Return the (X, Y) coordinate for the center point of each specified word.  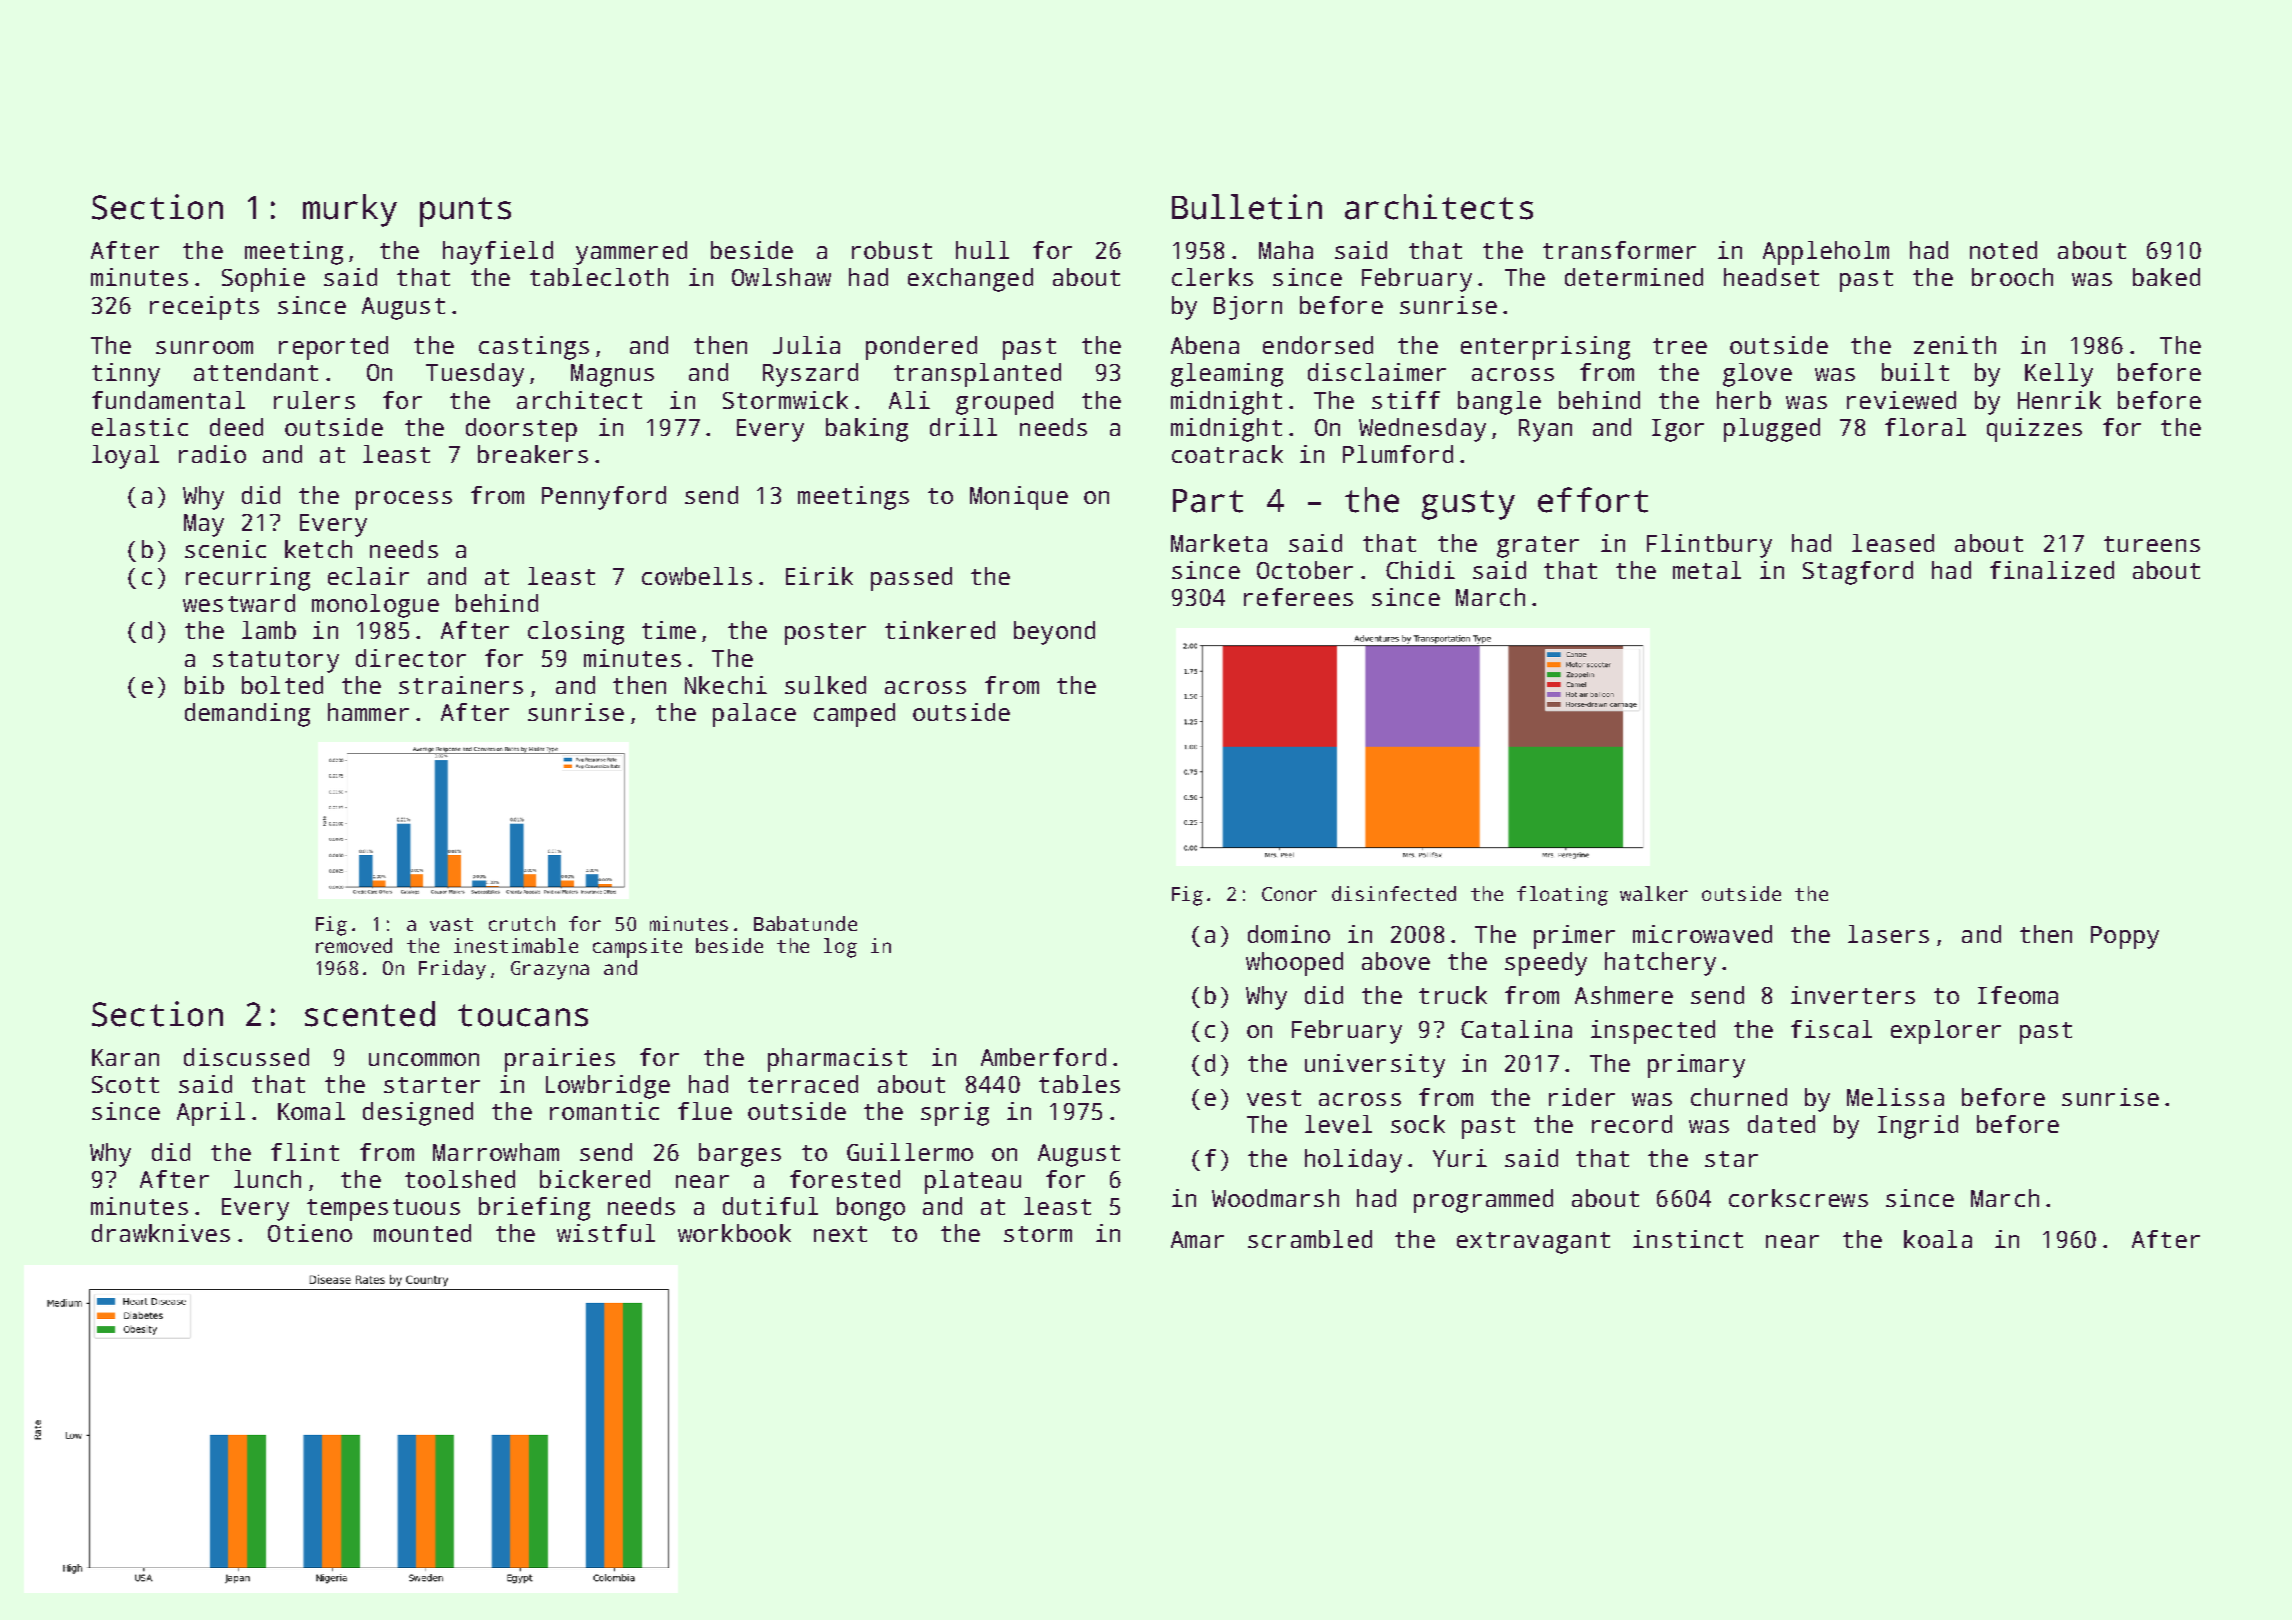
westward (239, 603)
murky (350, 210)
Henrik (2059, 400)
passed (911, 579)
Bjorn (1248, 308)
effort (1593, 500)
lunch (267, 1179)
